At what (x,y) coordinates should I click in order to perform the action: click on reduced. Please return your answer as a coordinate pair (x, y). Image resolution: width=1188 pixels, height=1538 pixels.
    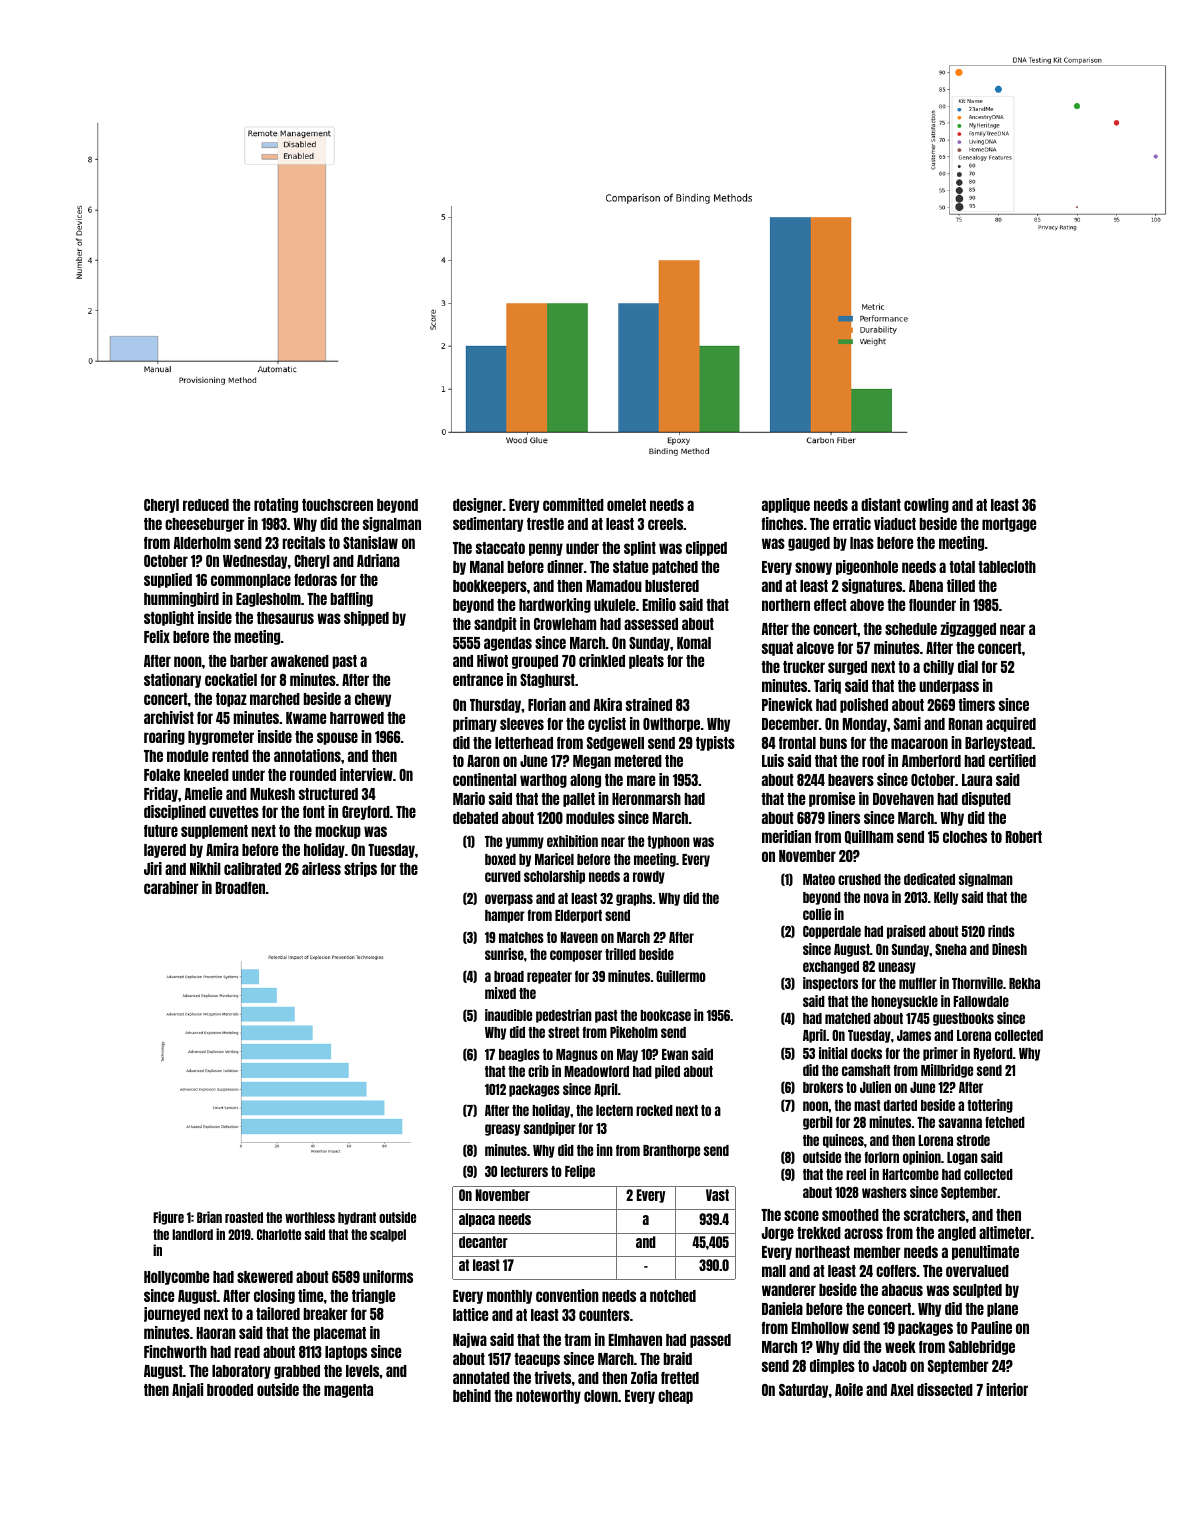
    Looking at the image, I should click on (206, 505).
